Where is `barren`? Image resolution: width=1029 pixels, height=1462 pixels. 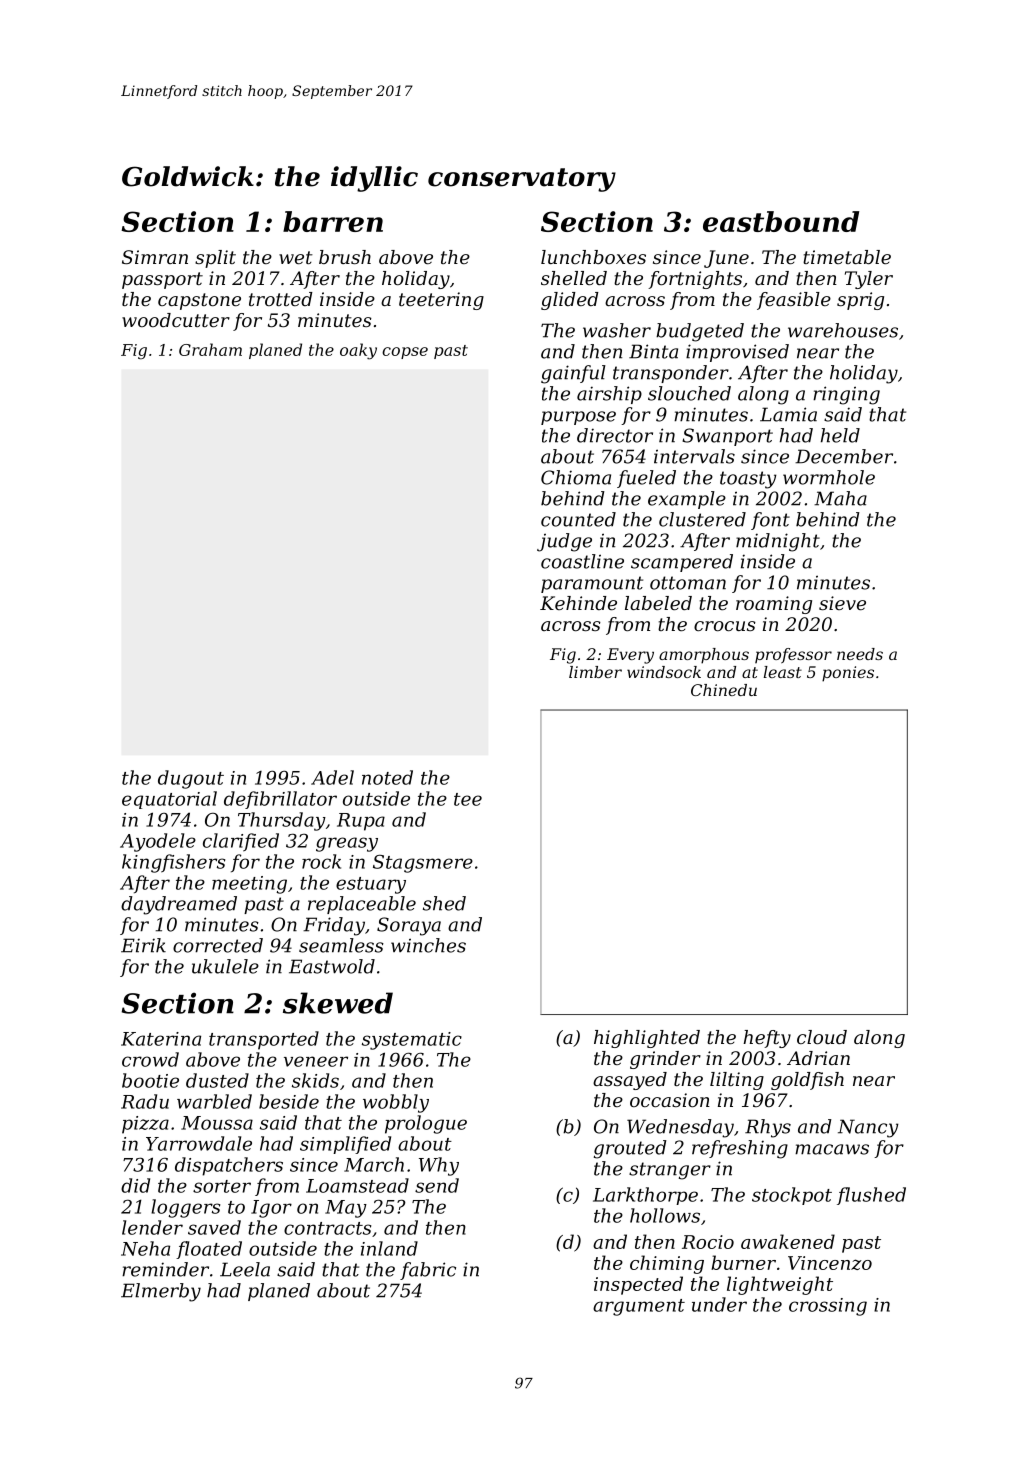 barren is located at coordinates (333, 221).
